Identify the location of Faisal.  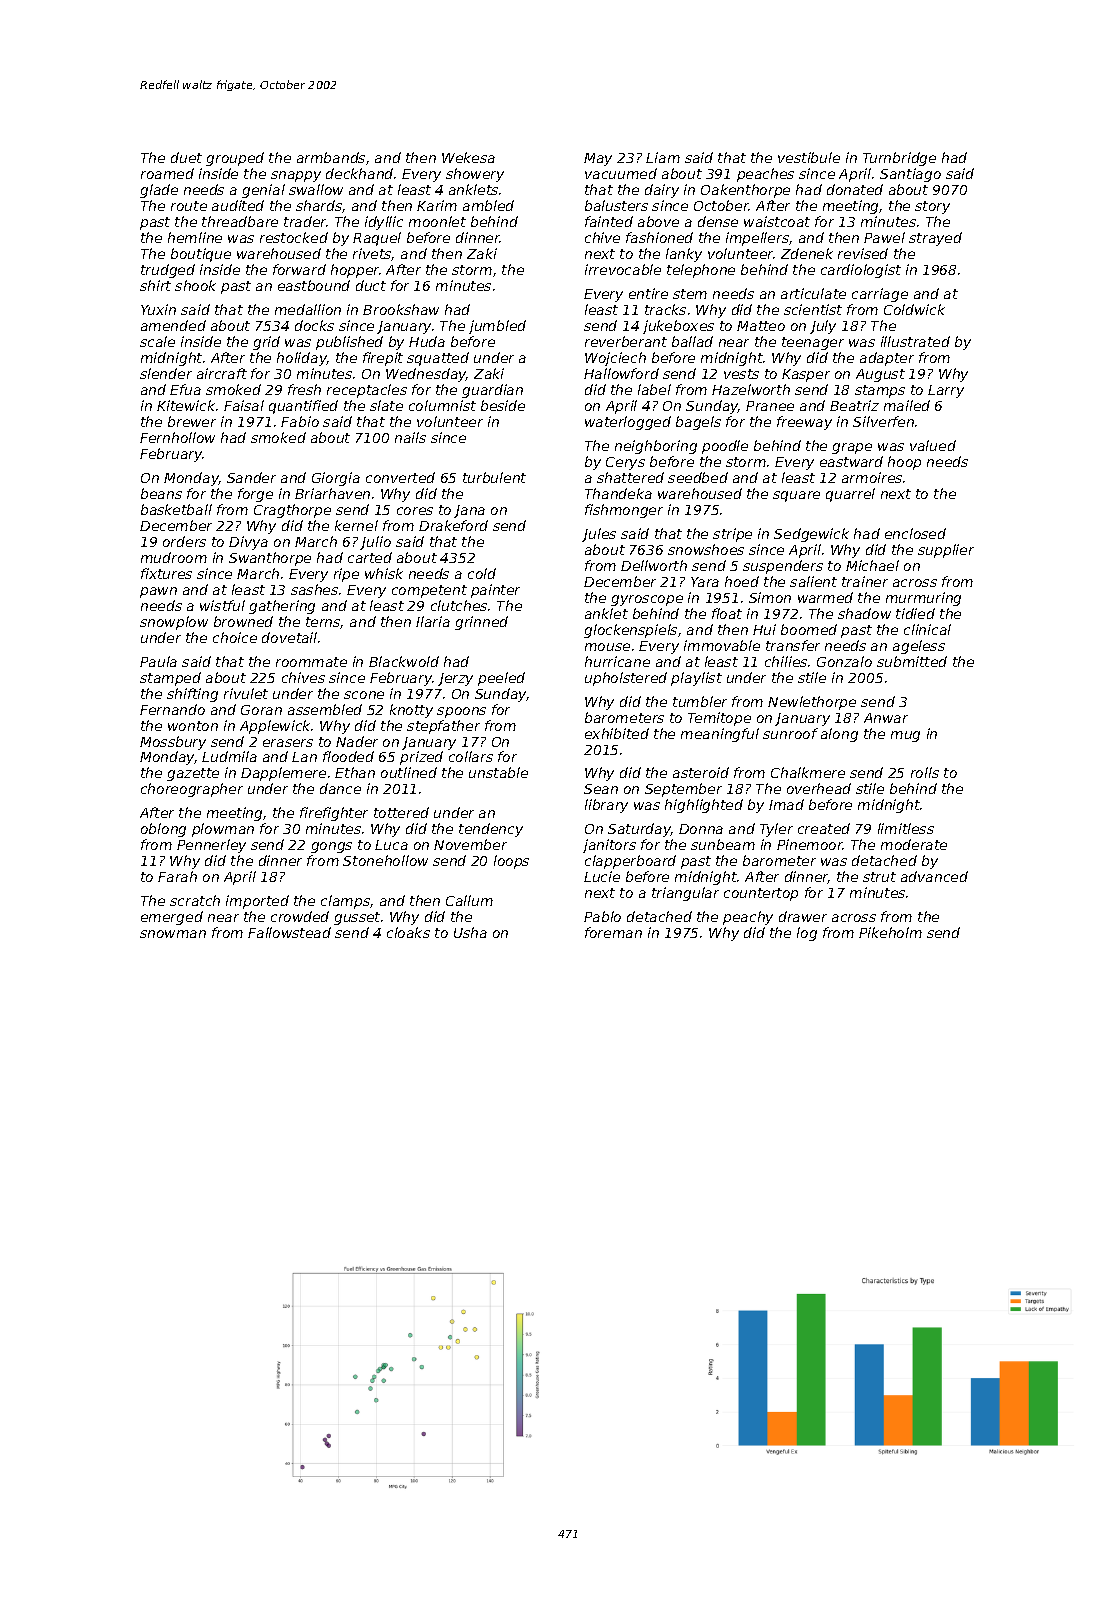
(244, 405).
